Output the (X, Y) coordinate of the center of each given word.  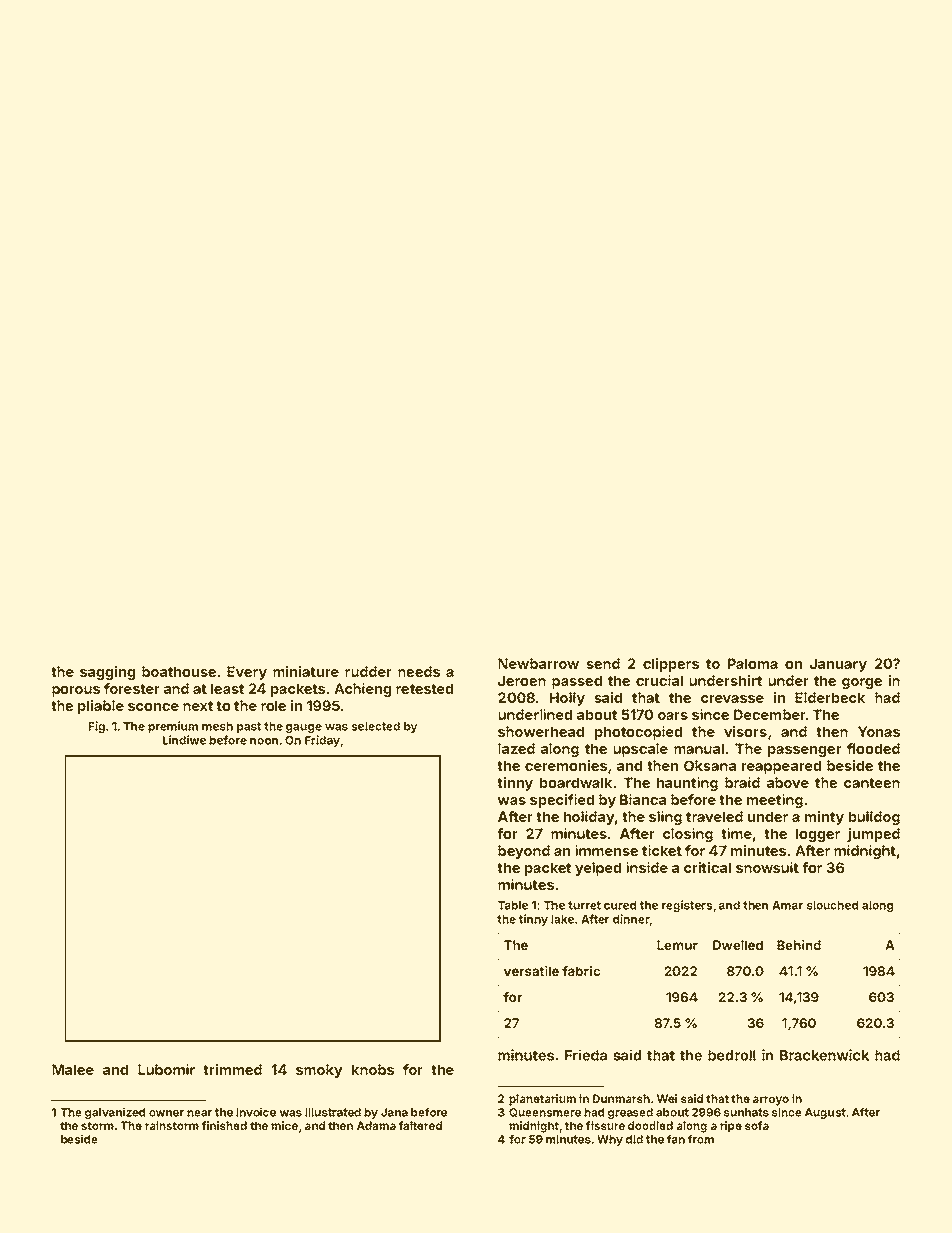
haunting (687, 784)
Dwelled (738, 945)
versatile (531, 971)
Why (610, 1140)
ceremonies (566, 765)
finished (224, 1125)
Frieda (586, 1055)
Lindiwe (184, 740)
